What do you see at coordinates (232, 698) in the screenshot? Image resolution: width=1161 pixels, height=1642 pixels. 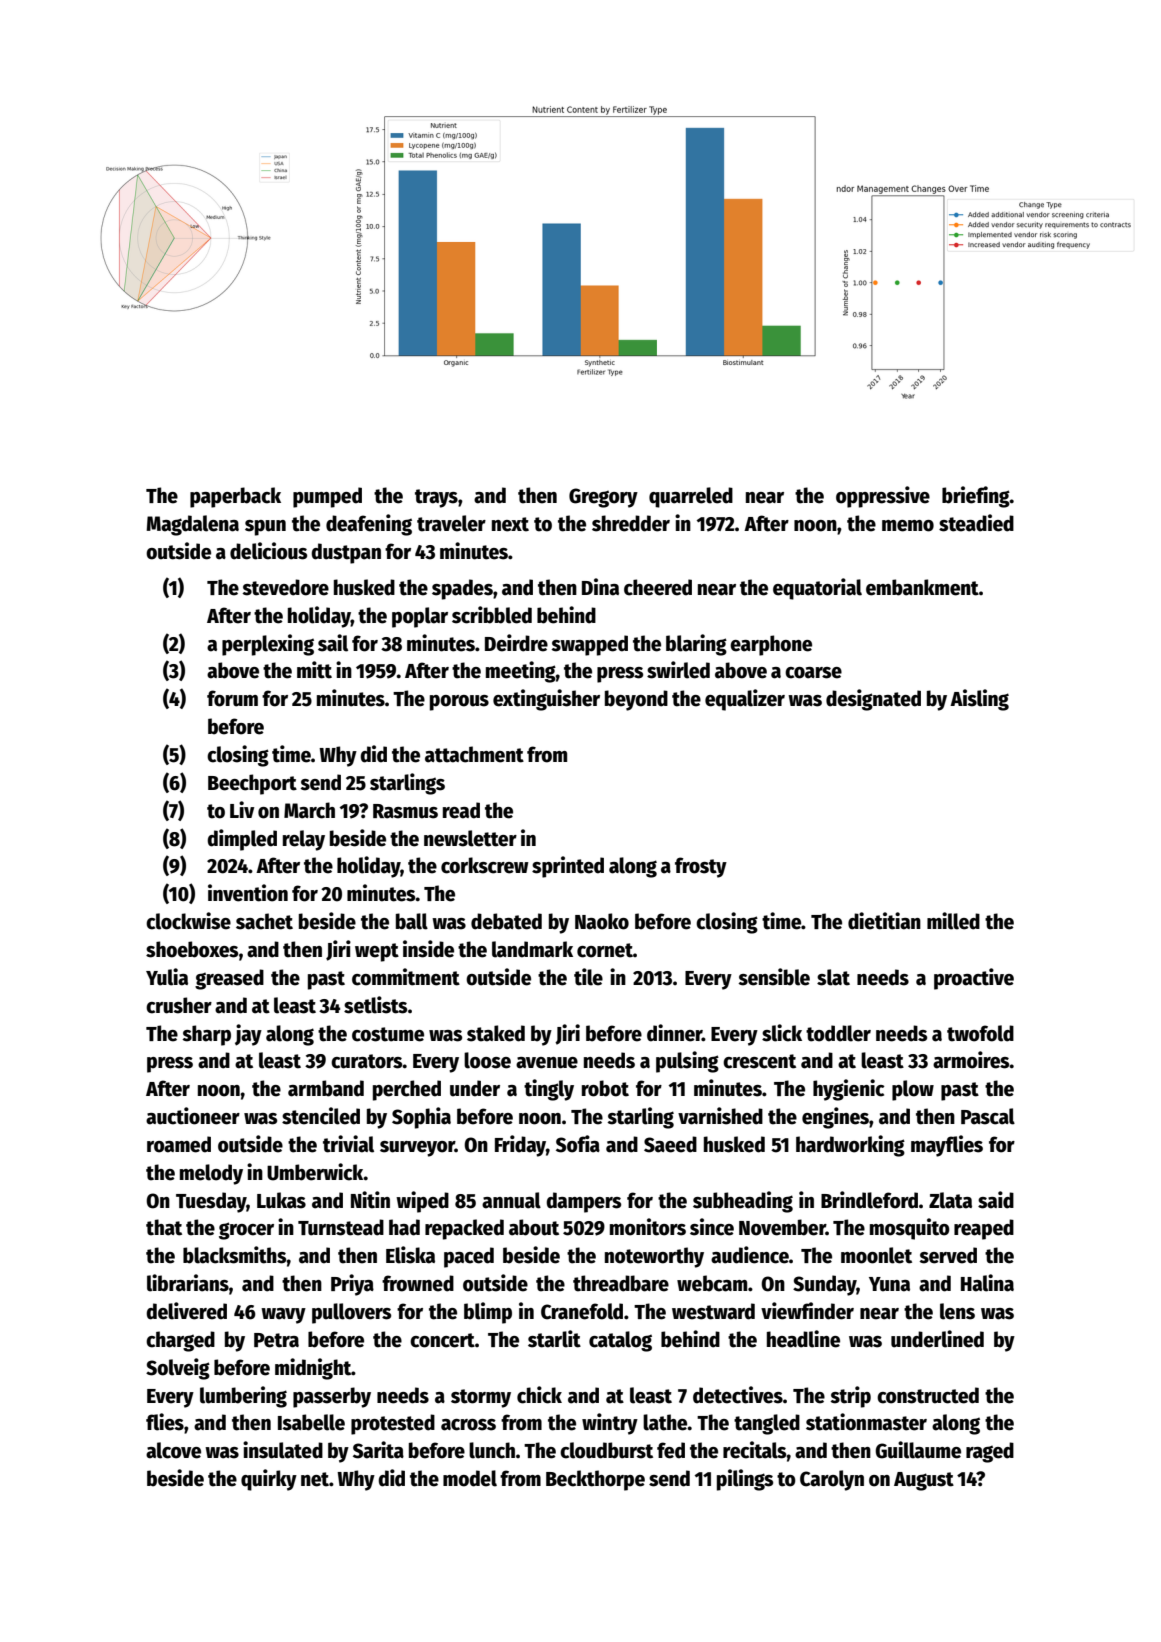 I see `forum` at bounding box center [232, 698].
